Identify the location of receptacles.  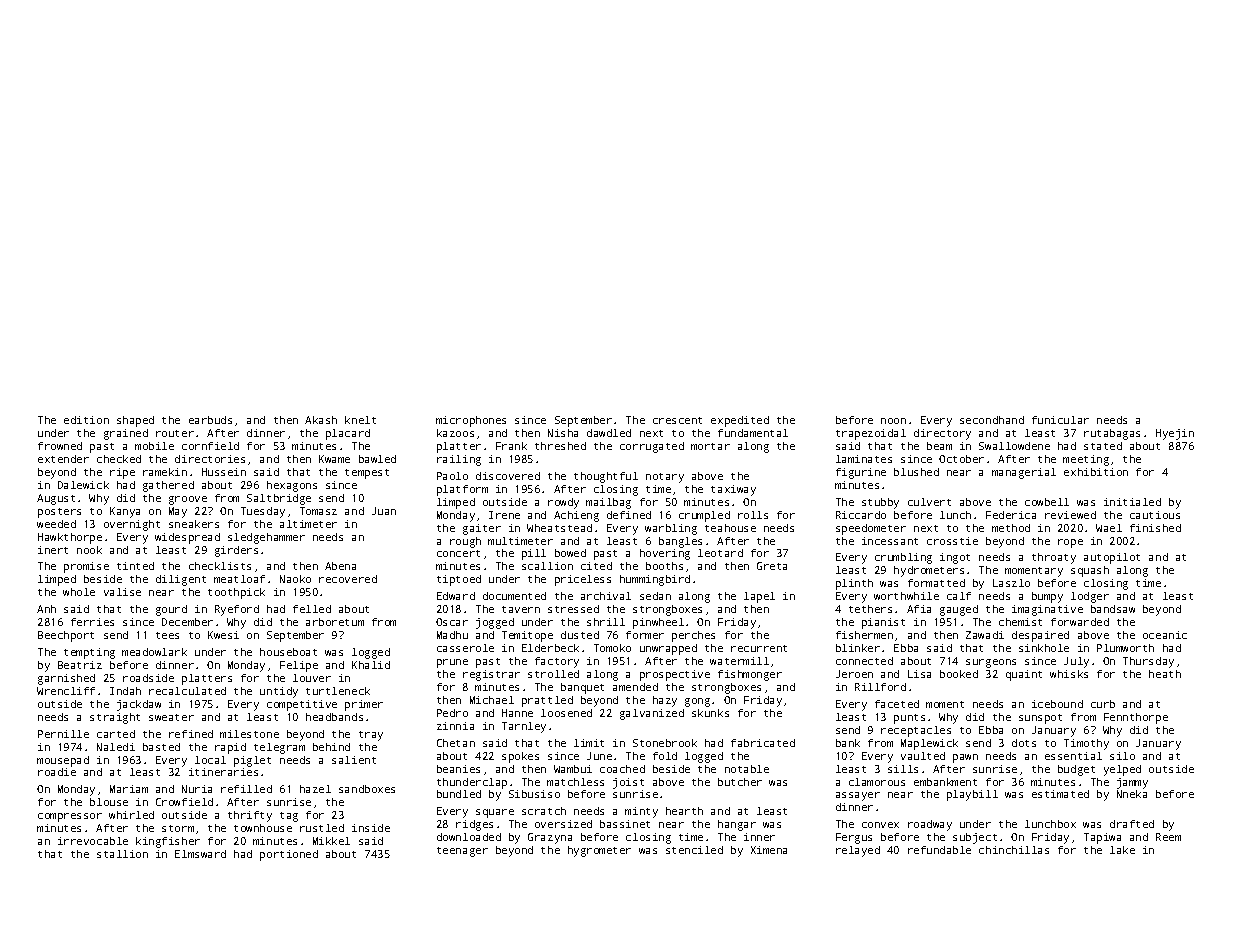
(916, 731).
